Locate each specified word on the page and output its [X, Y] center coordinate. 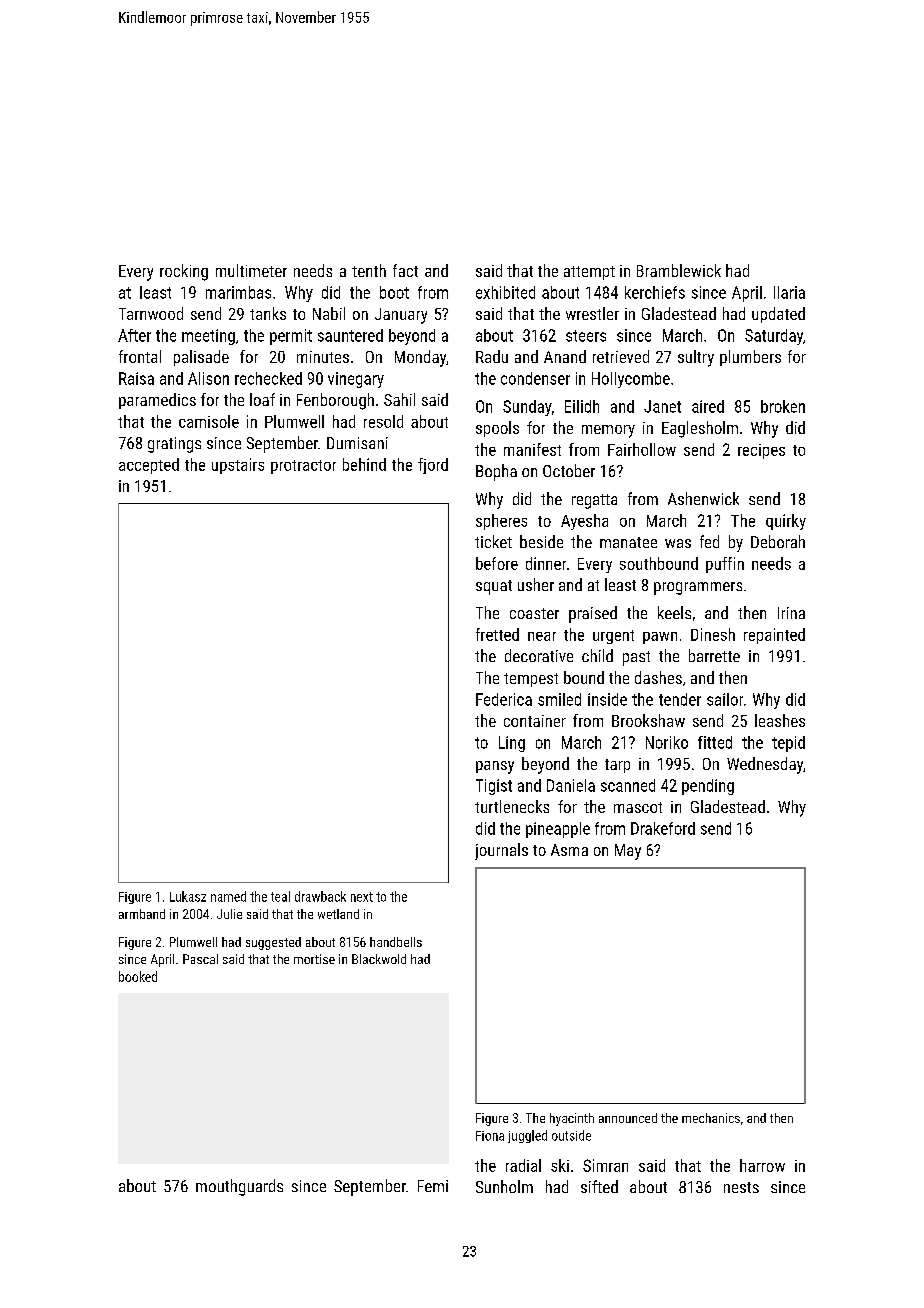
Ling [512, 744]
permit [291, 337]
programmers [698, 588]
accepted [149, 466]
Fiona [490, 1136]
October [569, 470]
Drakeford [663, 828]
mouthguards [239, 1187]
